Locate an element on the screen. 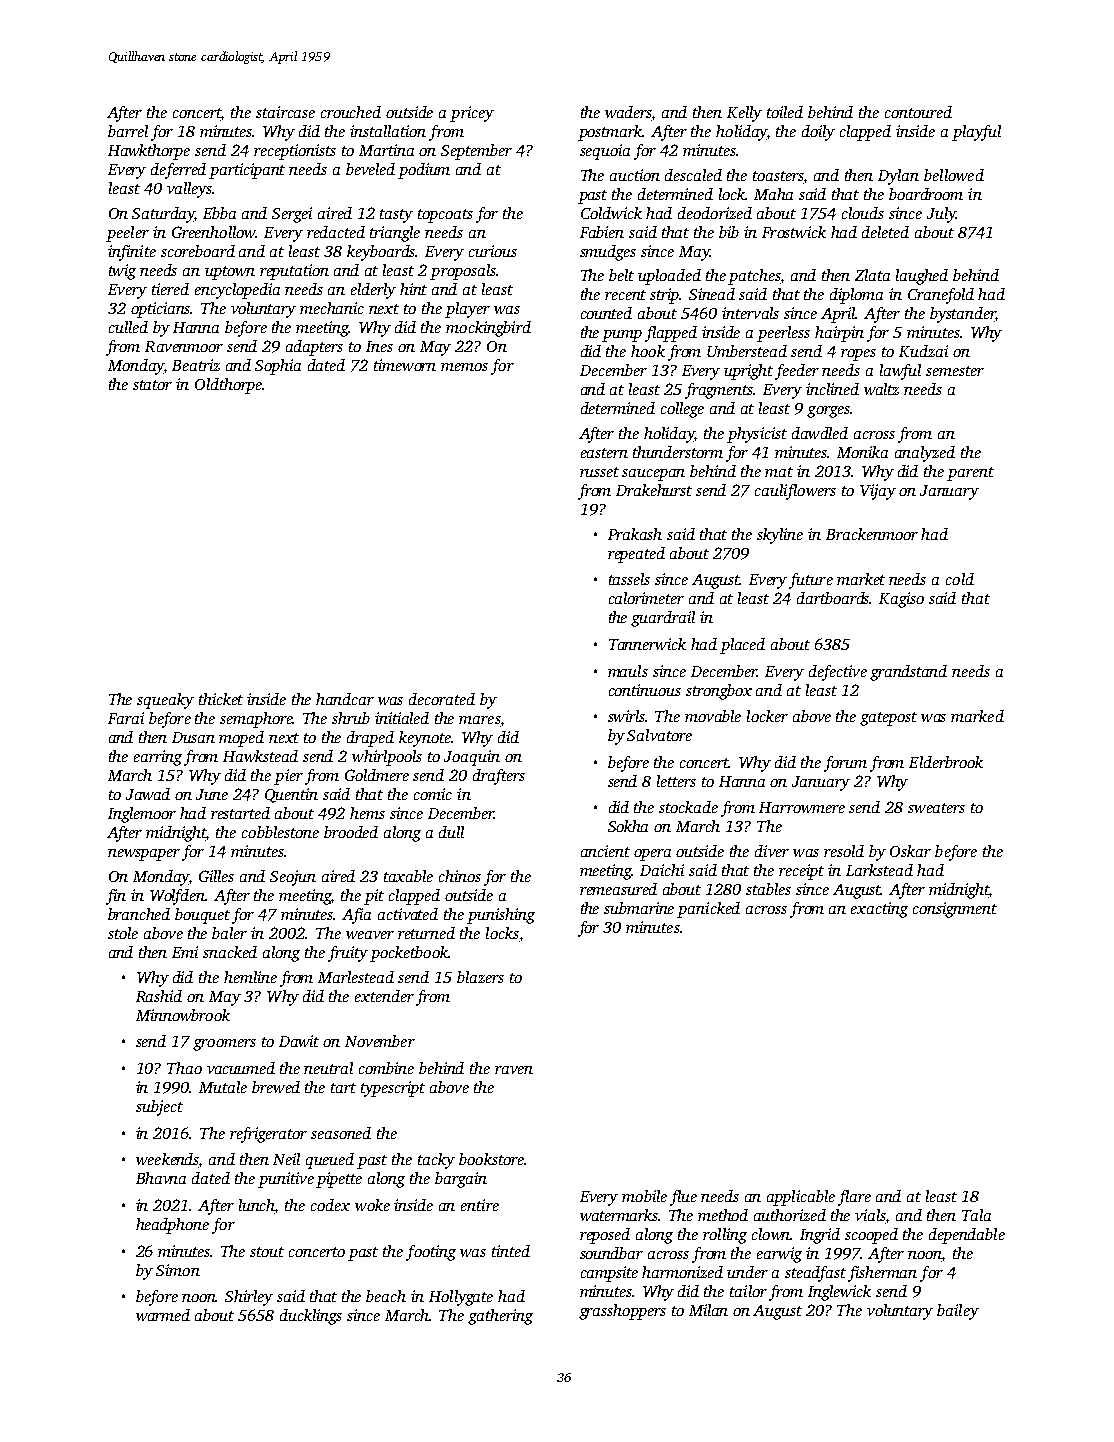  fragments is located at coordinates (719, 391).
